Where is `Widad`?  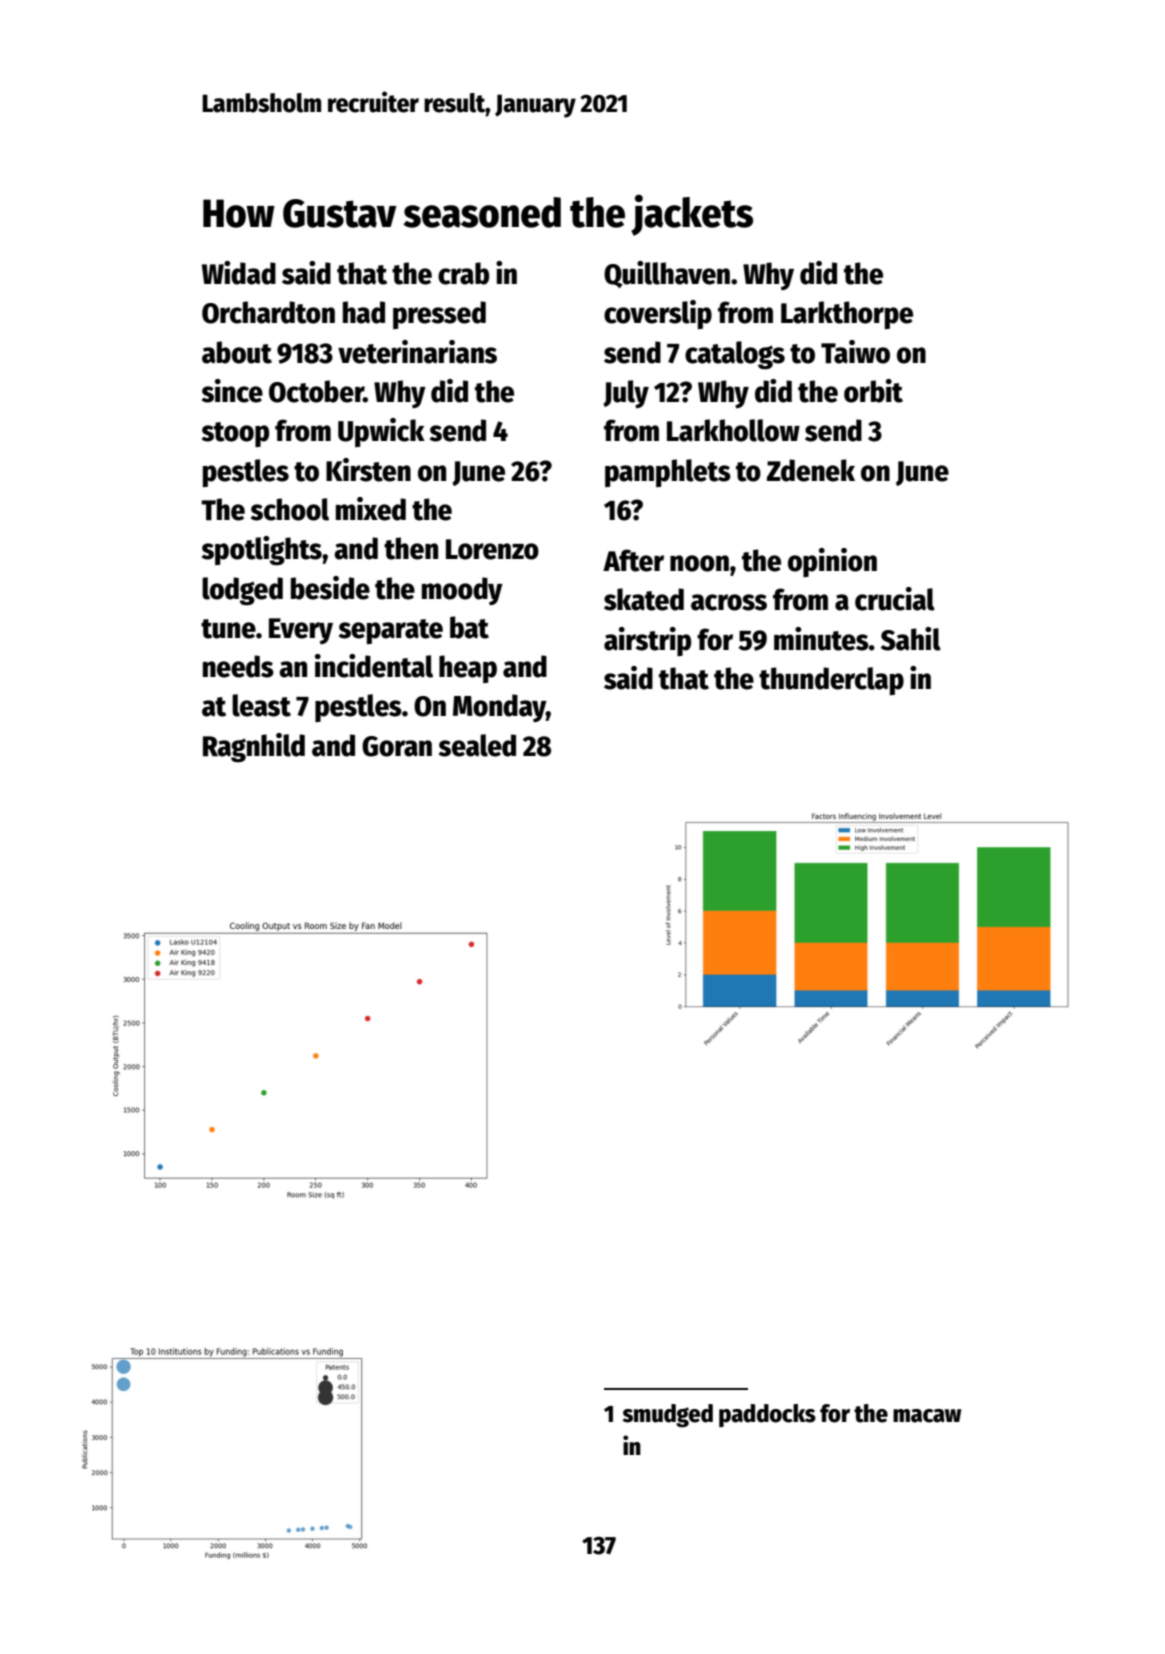 Widad is located at coordinates (239, 273).
